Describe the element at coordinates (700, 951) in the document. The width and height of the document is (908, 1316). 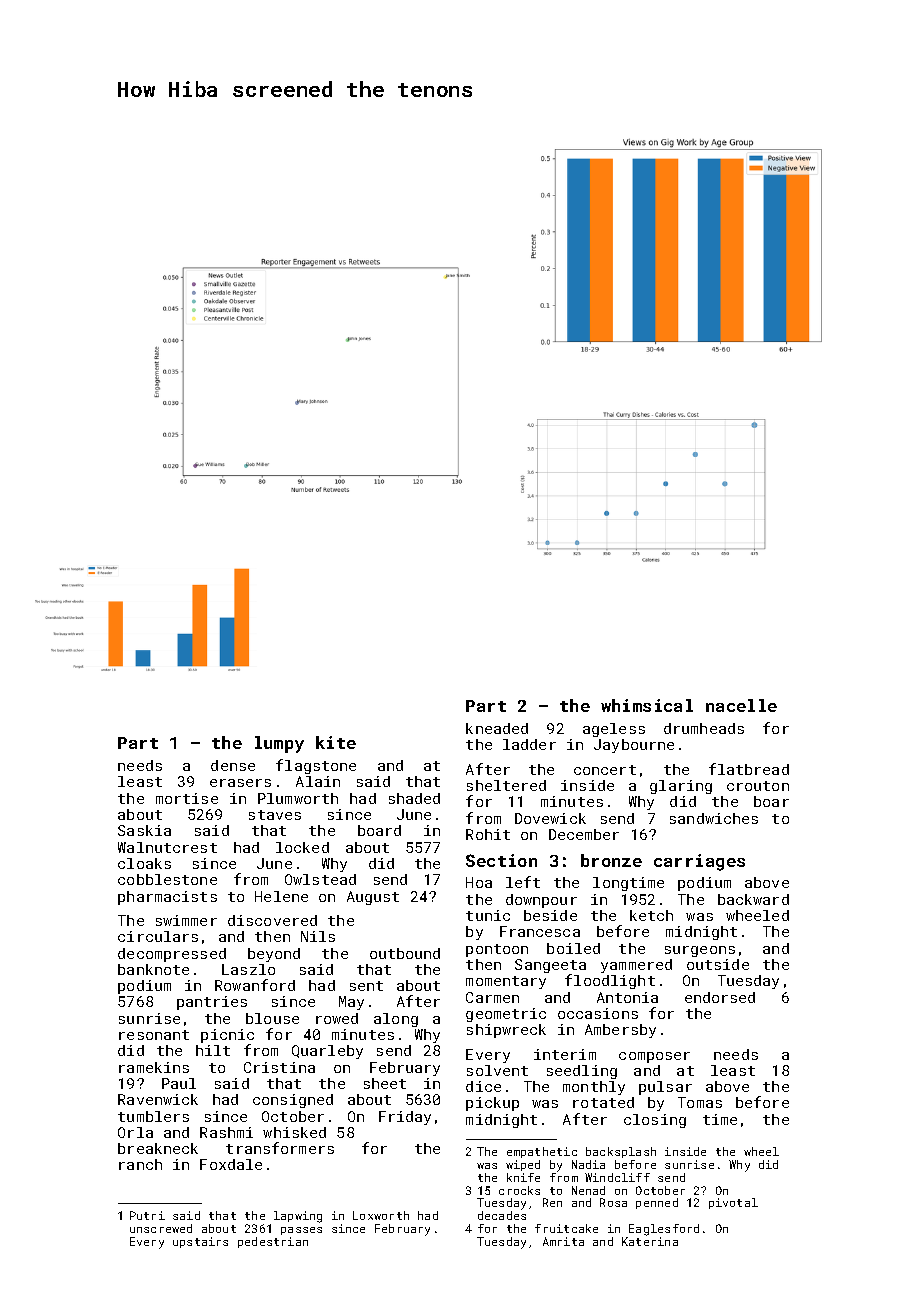
I see `surgeons` at that location.
